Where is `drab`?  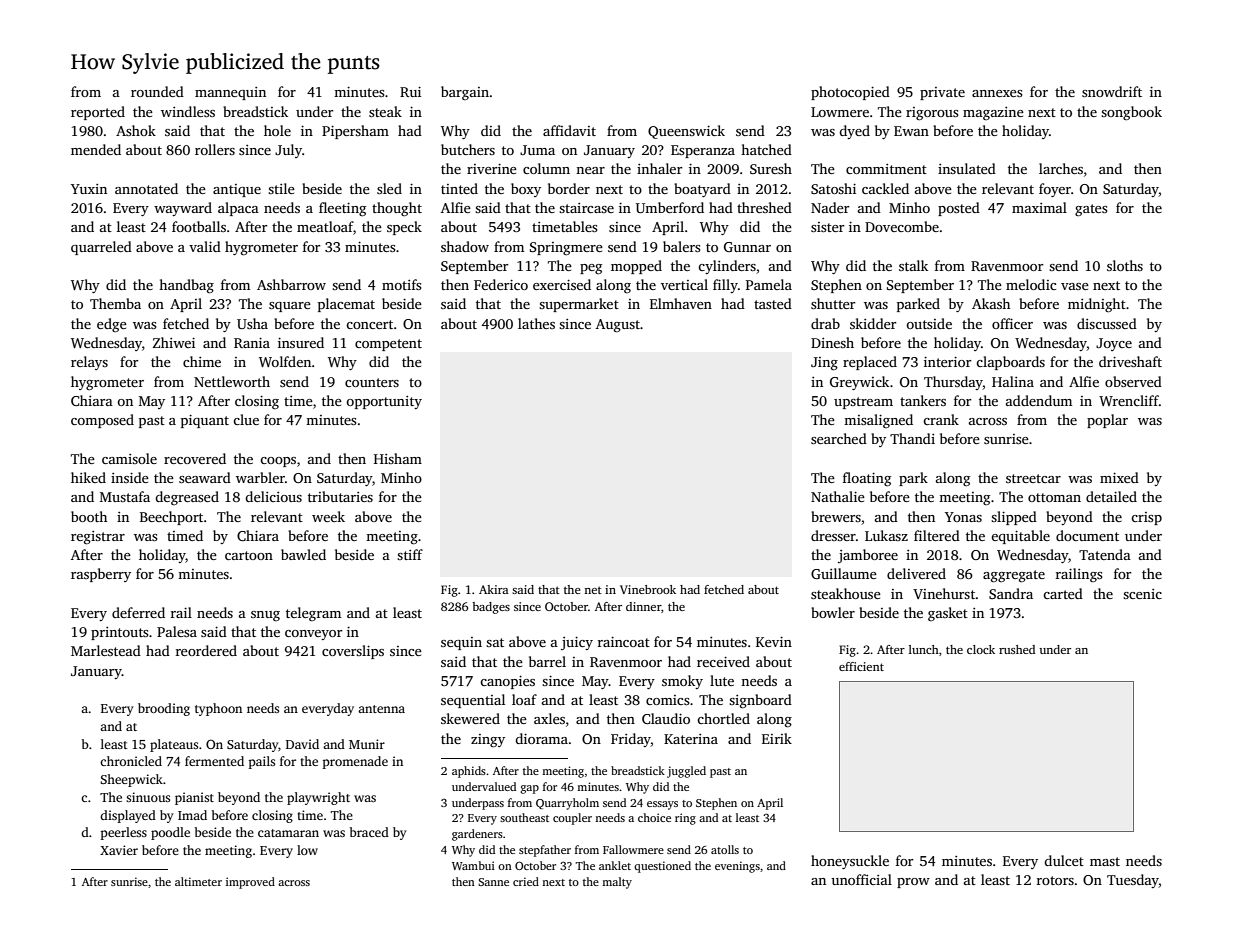
drab is located at coordinates (825, 323).
